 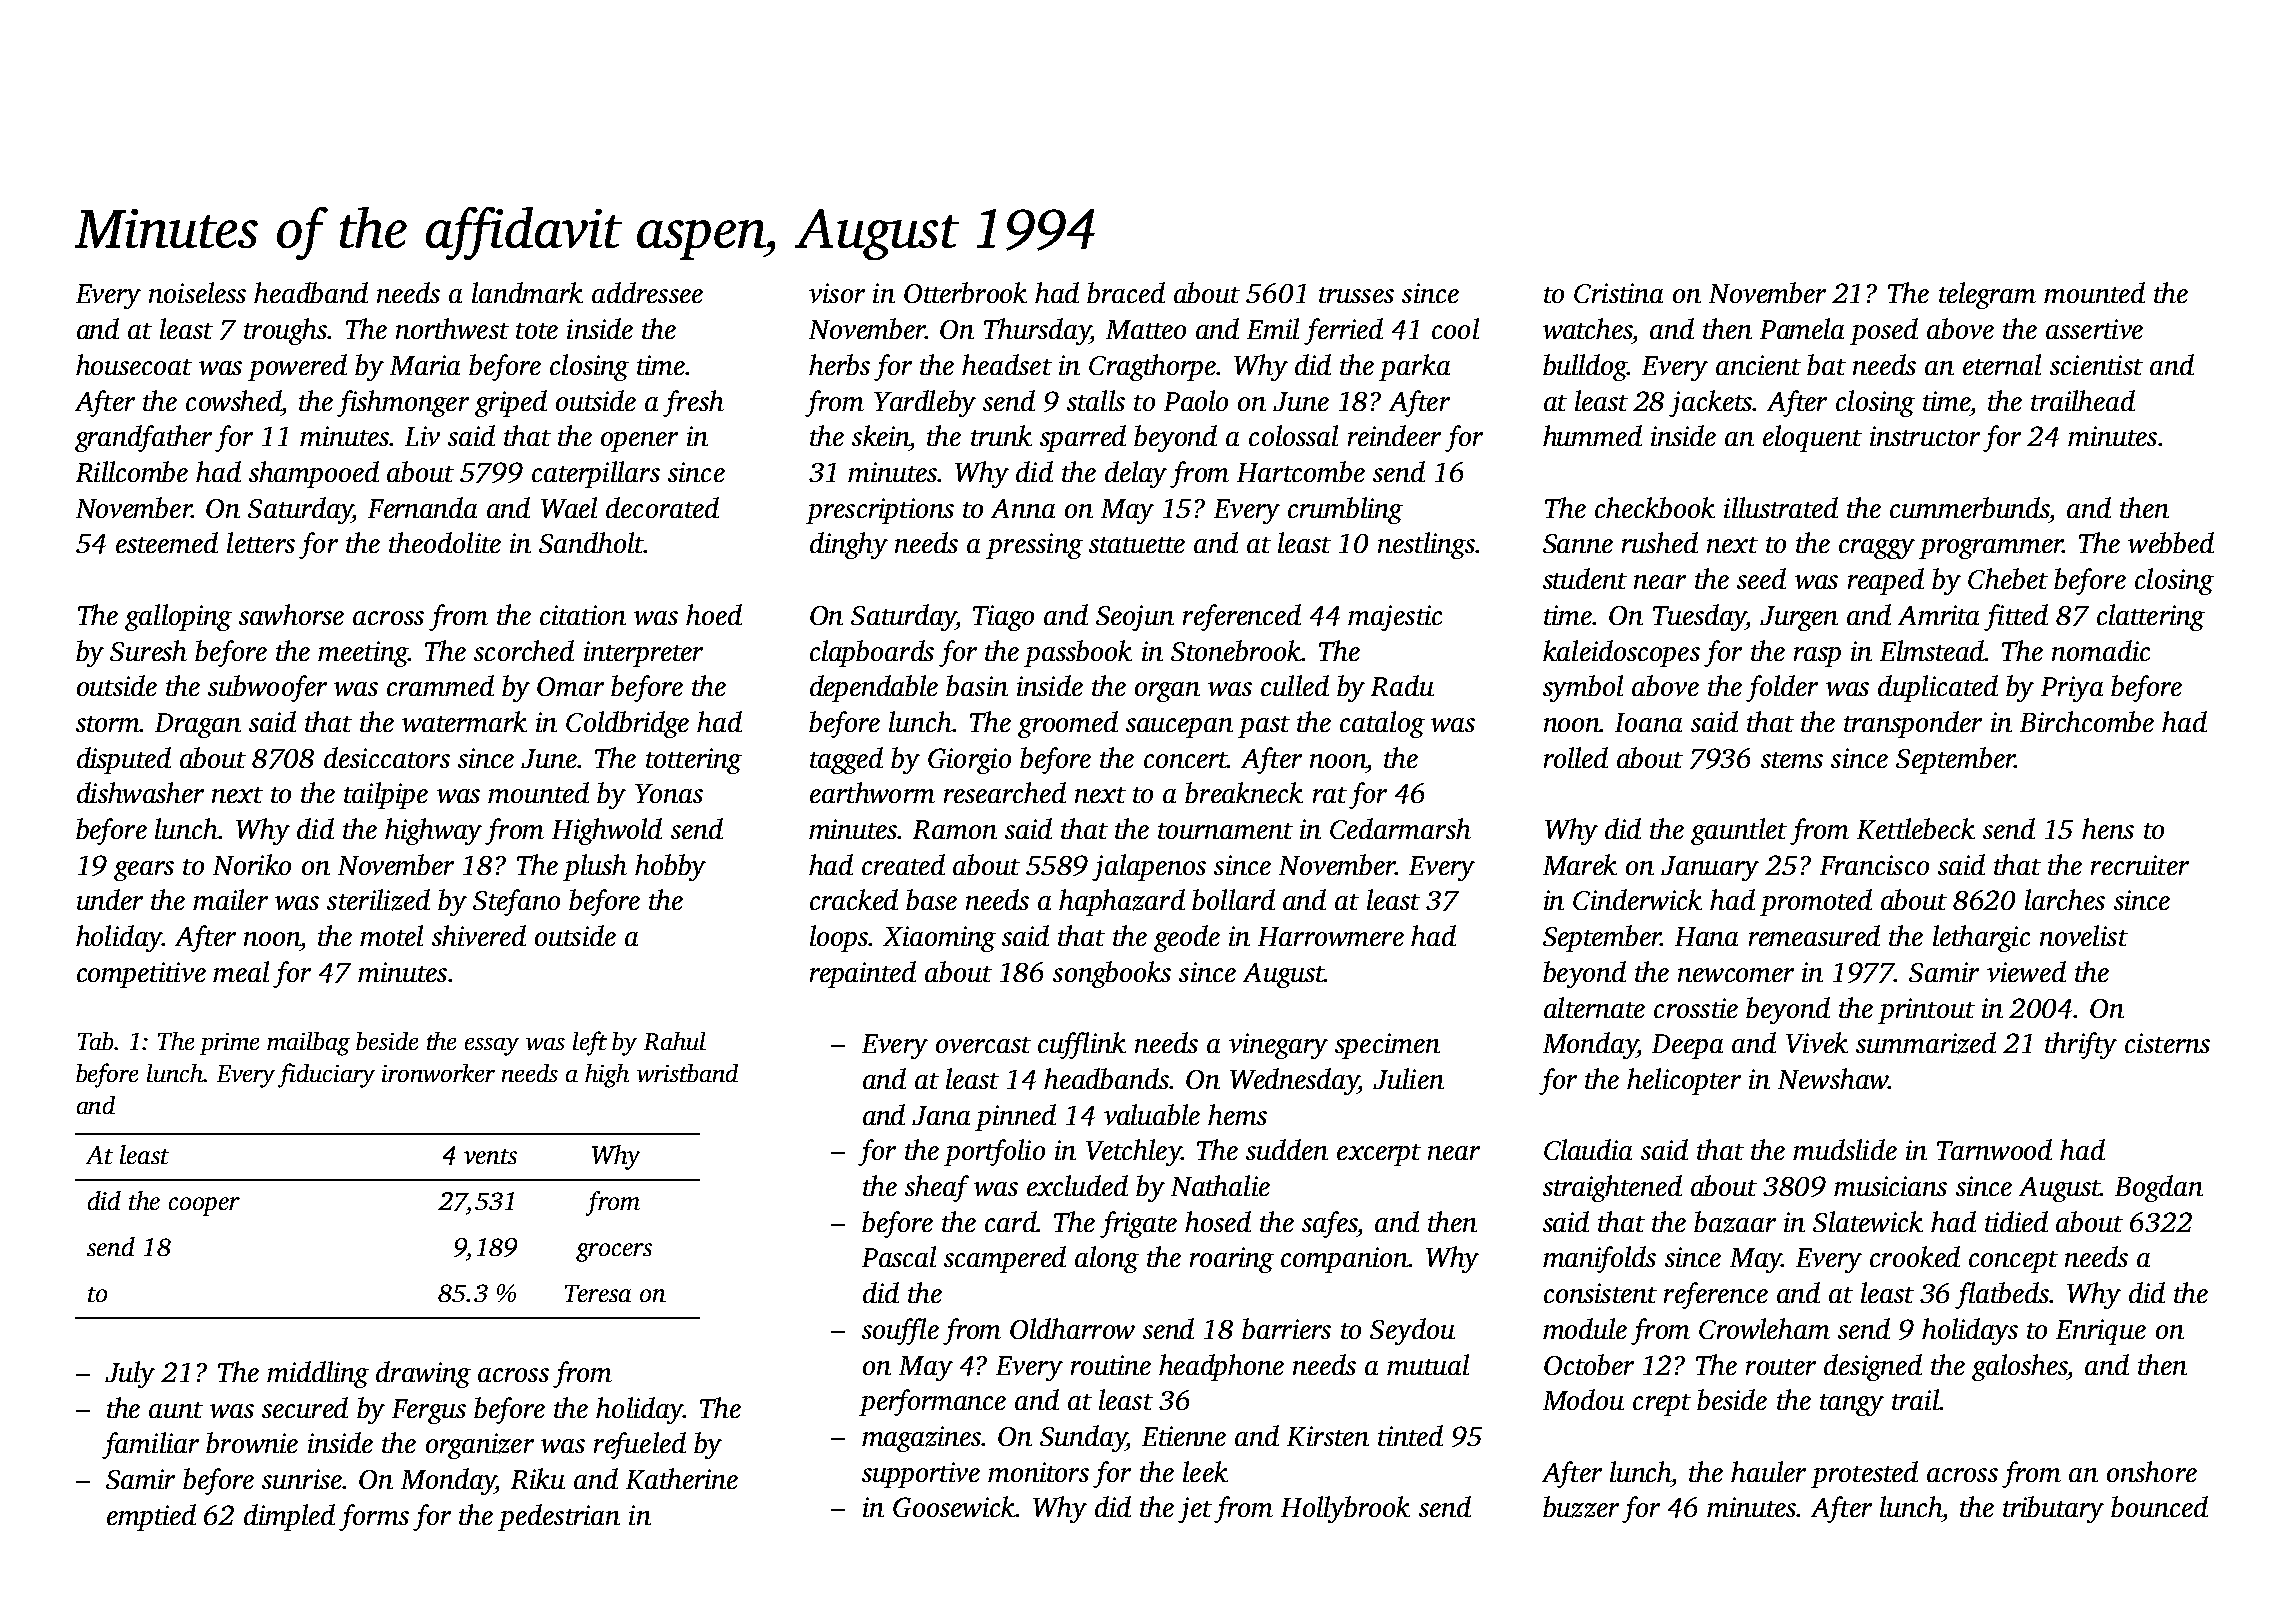 What do you see at coordinates (1938, 688) in the screenshot?
I see `duplicated` at bounding box center [1938, 688].
